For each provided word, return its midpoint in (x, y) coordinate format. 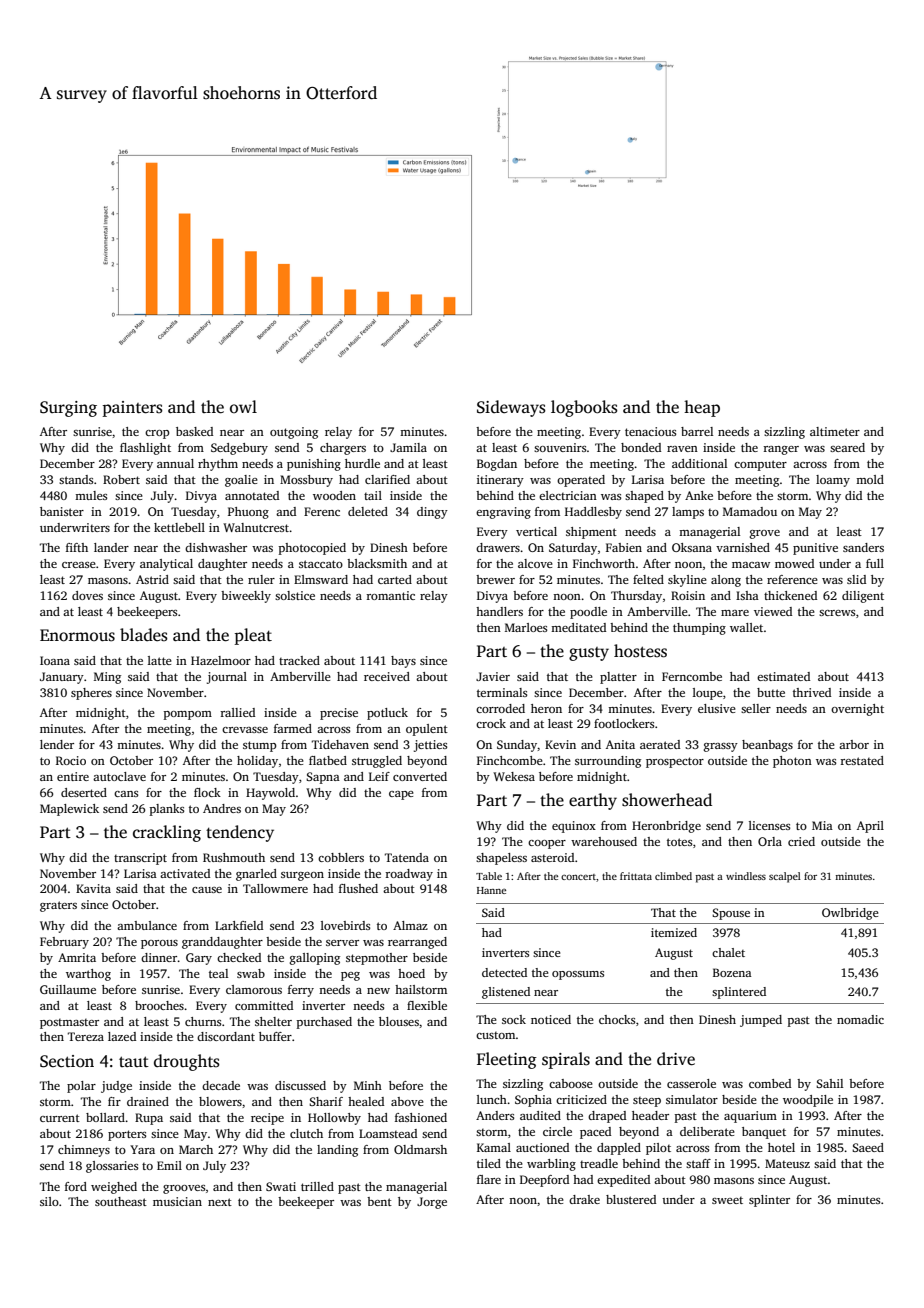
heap (702, 408)
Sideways (511, 408)
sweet (727, 1200)
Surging (68, 409)
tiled (489, 1163)
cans (126, 794)
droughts (187, 1062)
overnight (857, 710)
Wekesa (514, 776)
